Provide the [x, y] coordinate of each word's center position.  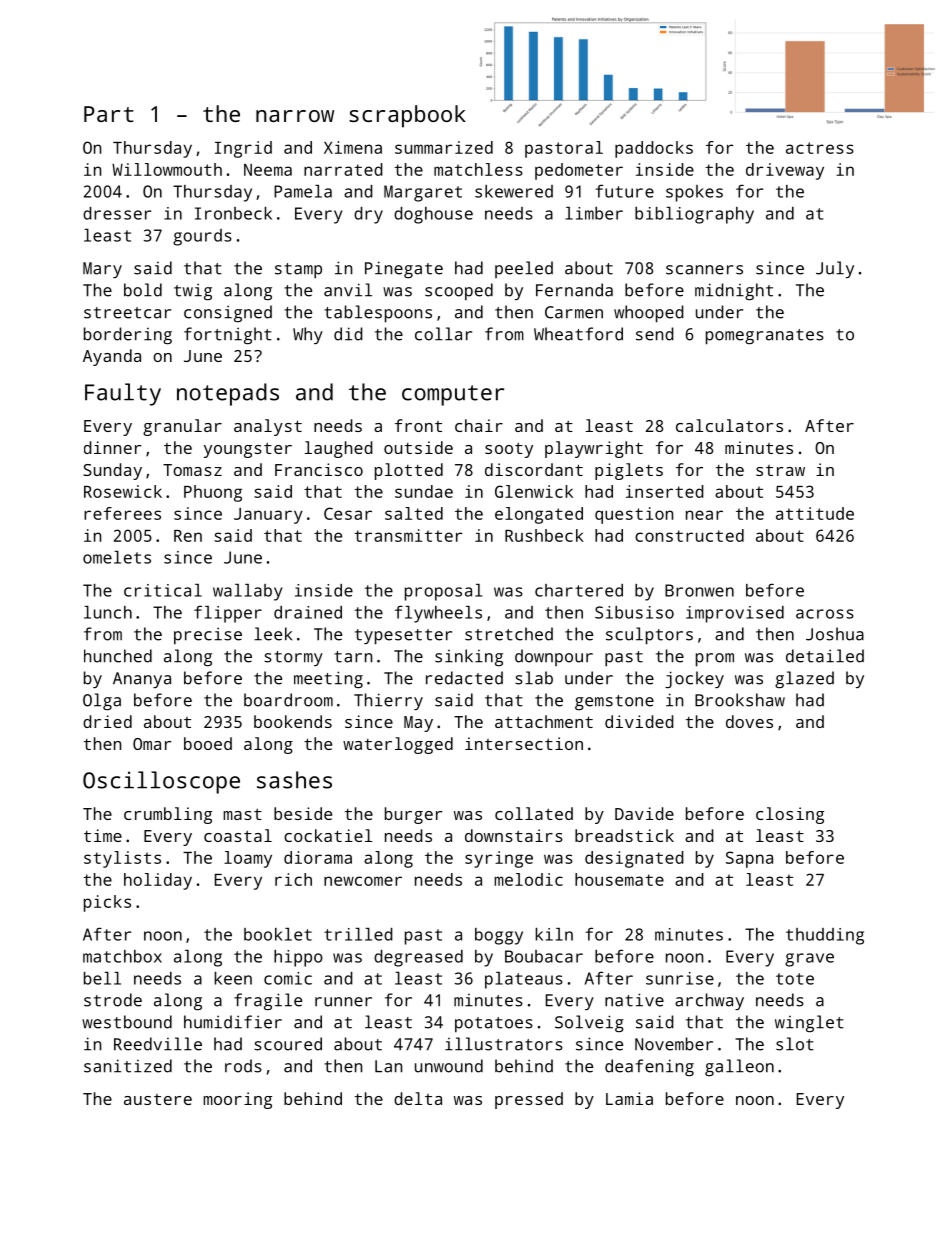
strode [113, 1000]
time [103, 835]
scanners [704, 270]
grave [809, 960]
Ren [188, 536]
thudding [825, 936]
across [825, 614]
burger [413, 815]
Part [109, 114]
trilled [358, 934]
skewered [514, 191]
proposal [443, 592]
